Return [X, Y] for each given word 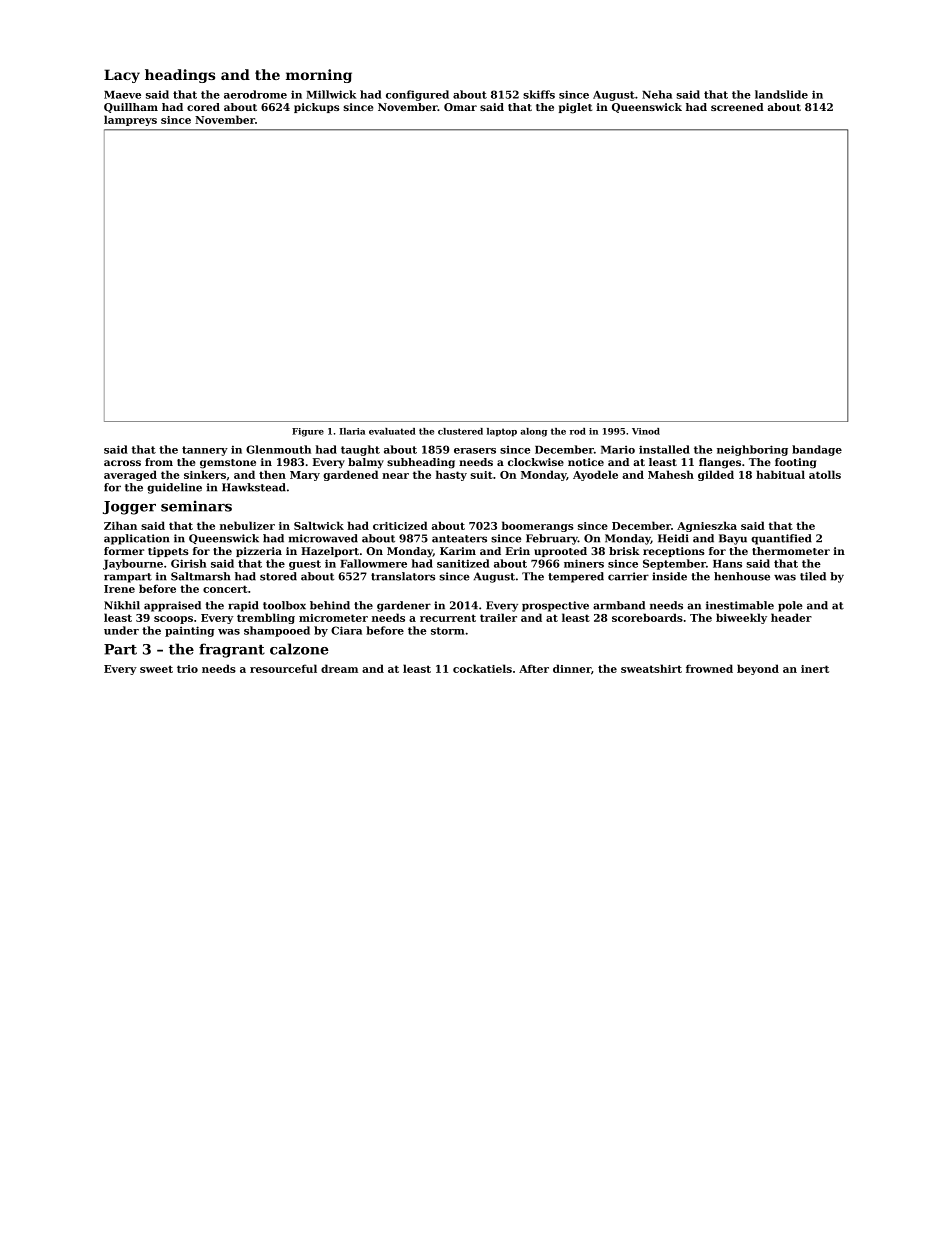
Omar [460, 107]
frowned [709, 668]
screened [737, 107]
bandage [817, 450]
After [534, 668]
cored [203, 107]
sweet [156, 669]
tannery [205, 451]
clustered [460, 431]
